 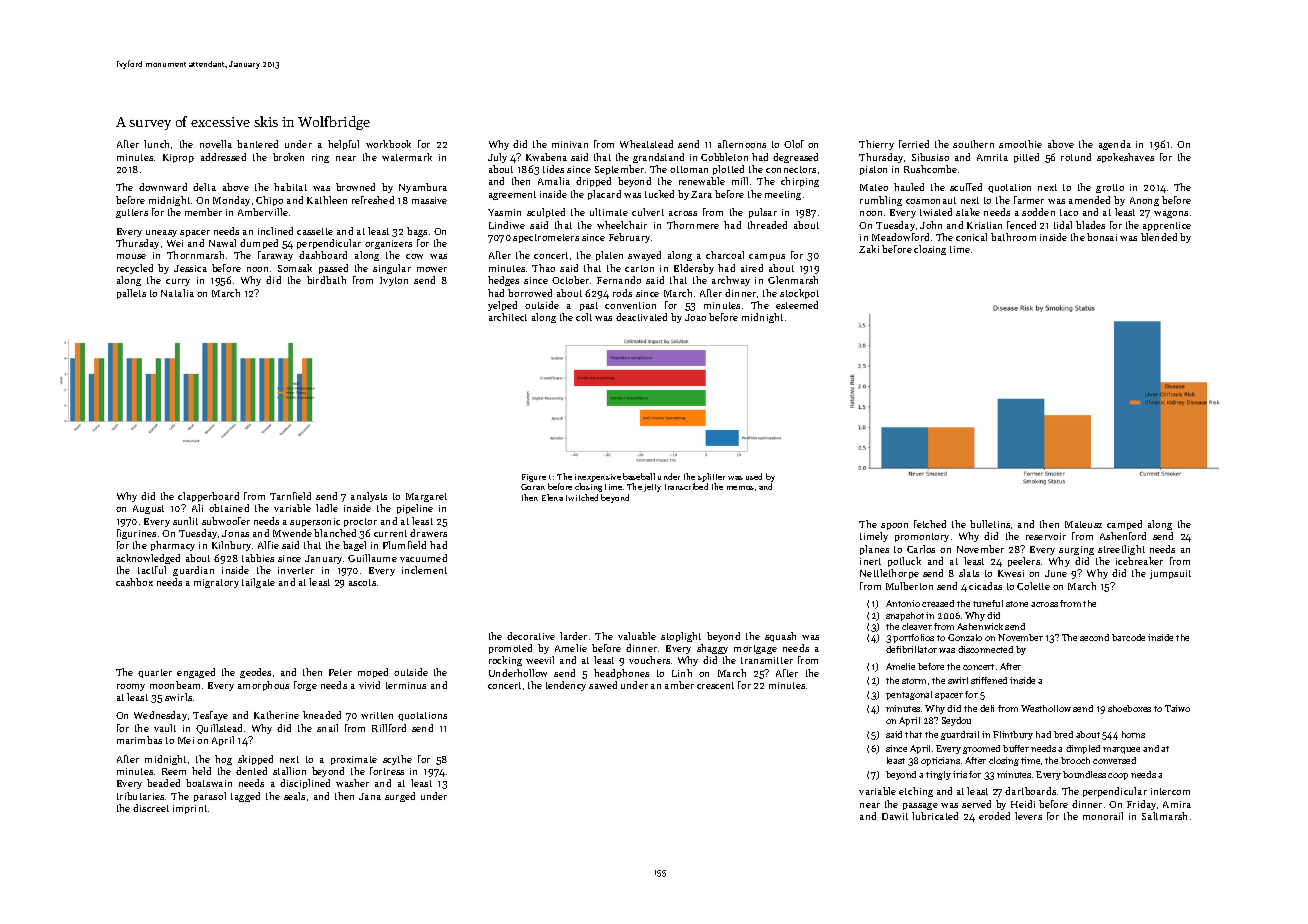 What do you see at coordinates (373, 200) in the image?
I see `refreshed` at bounding box center [373, 200].
